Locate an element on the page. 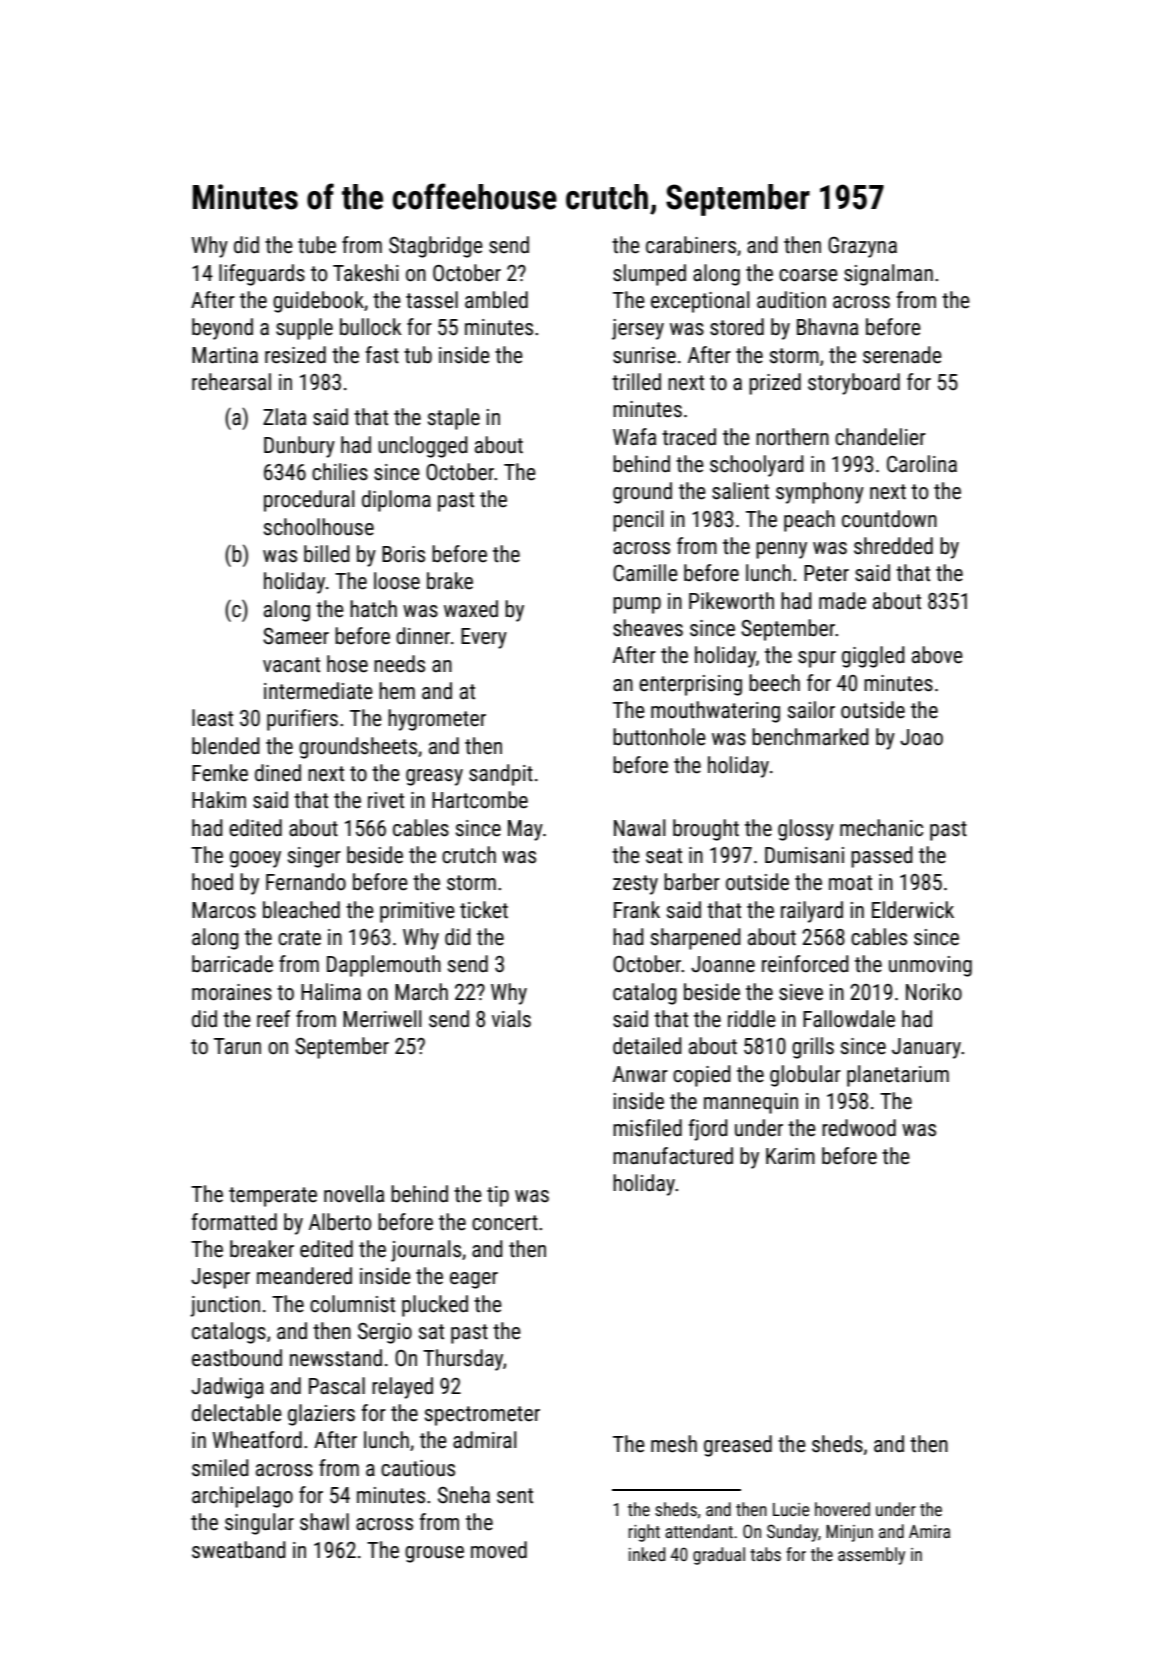 The height and width of the page is (1654, 1165). mesh is located at coordinates (674, 1444).
